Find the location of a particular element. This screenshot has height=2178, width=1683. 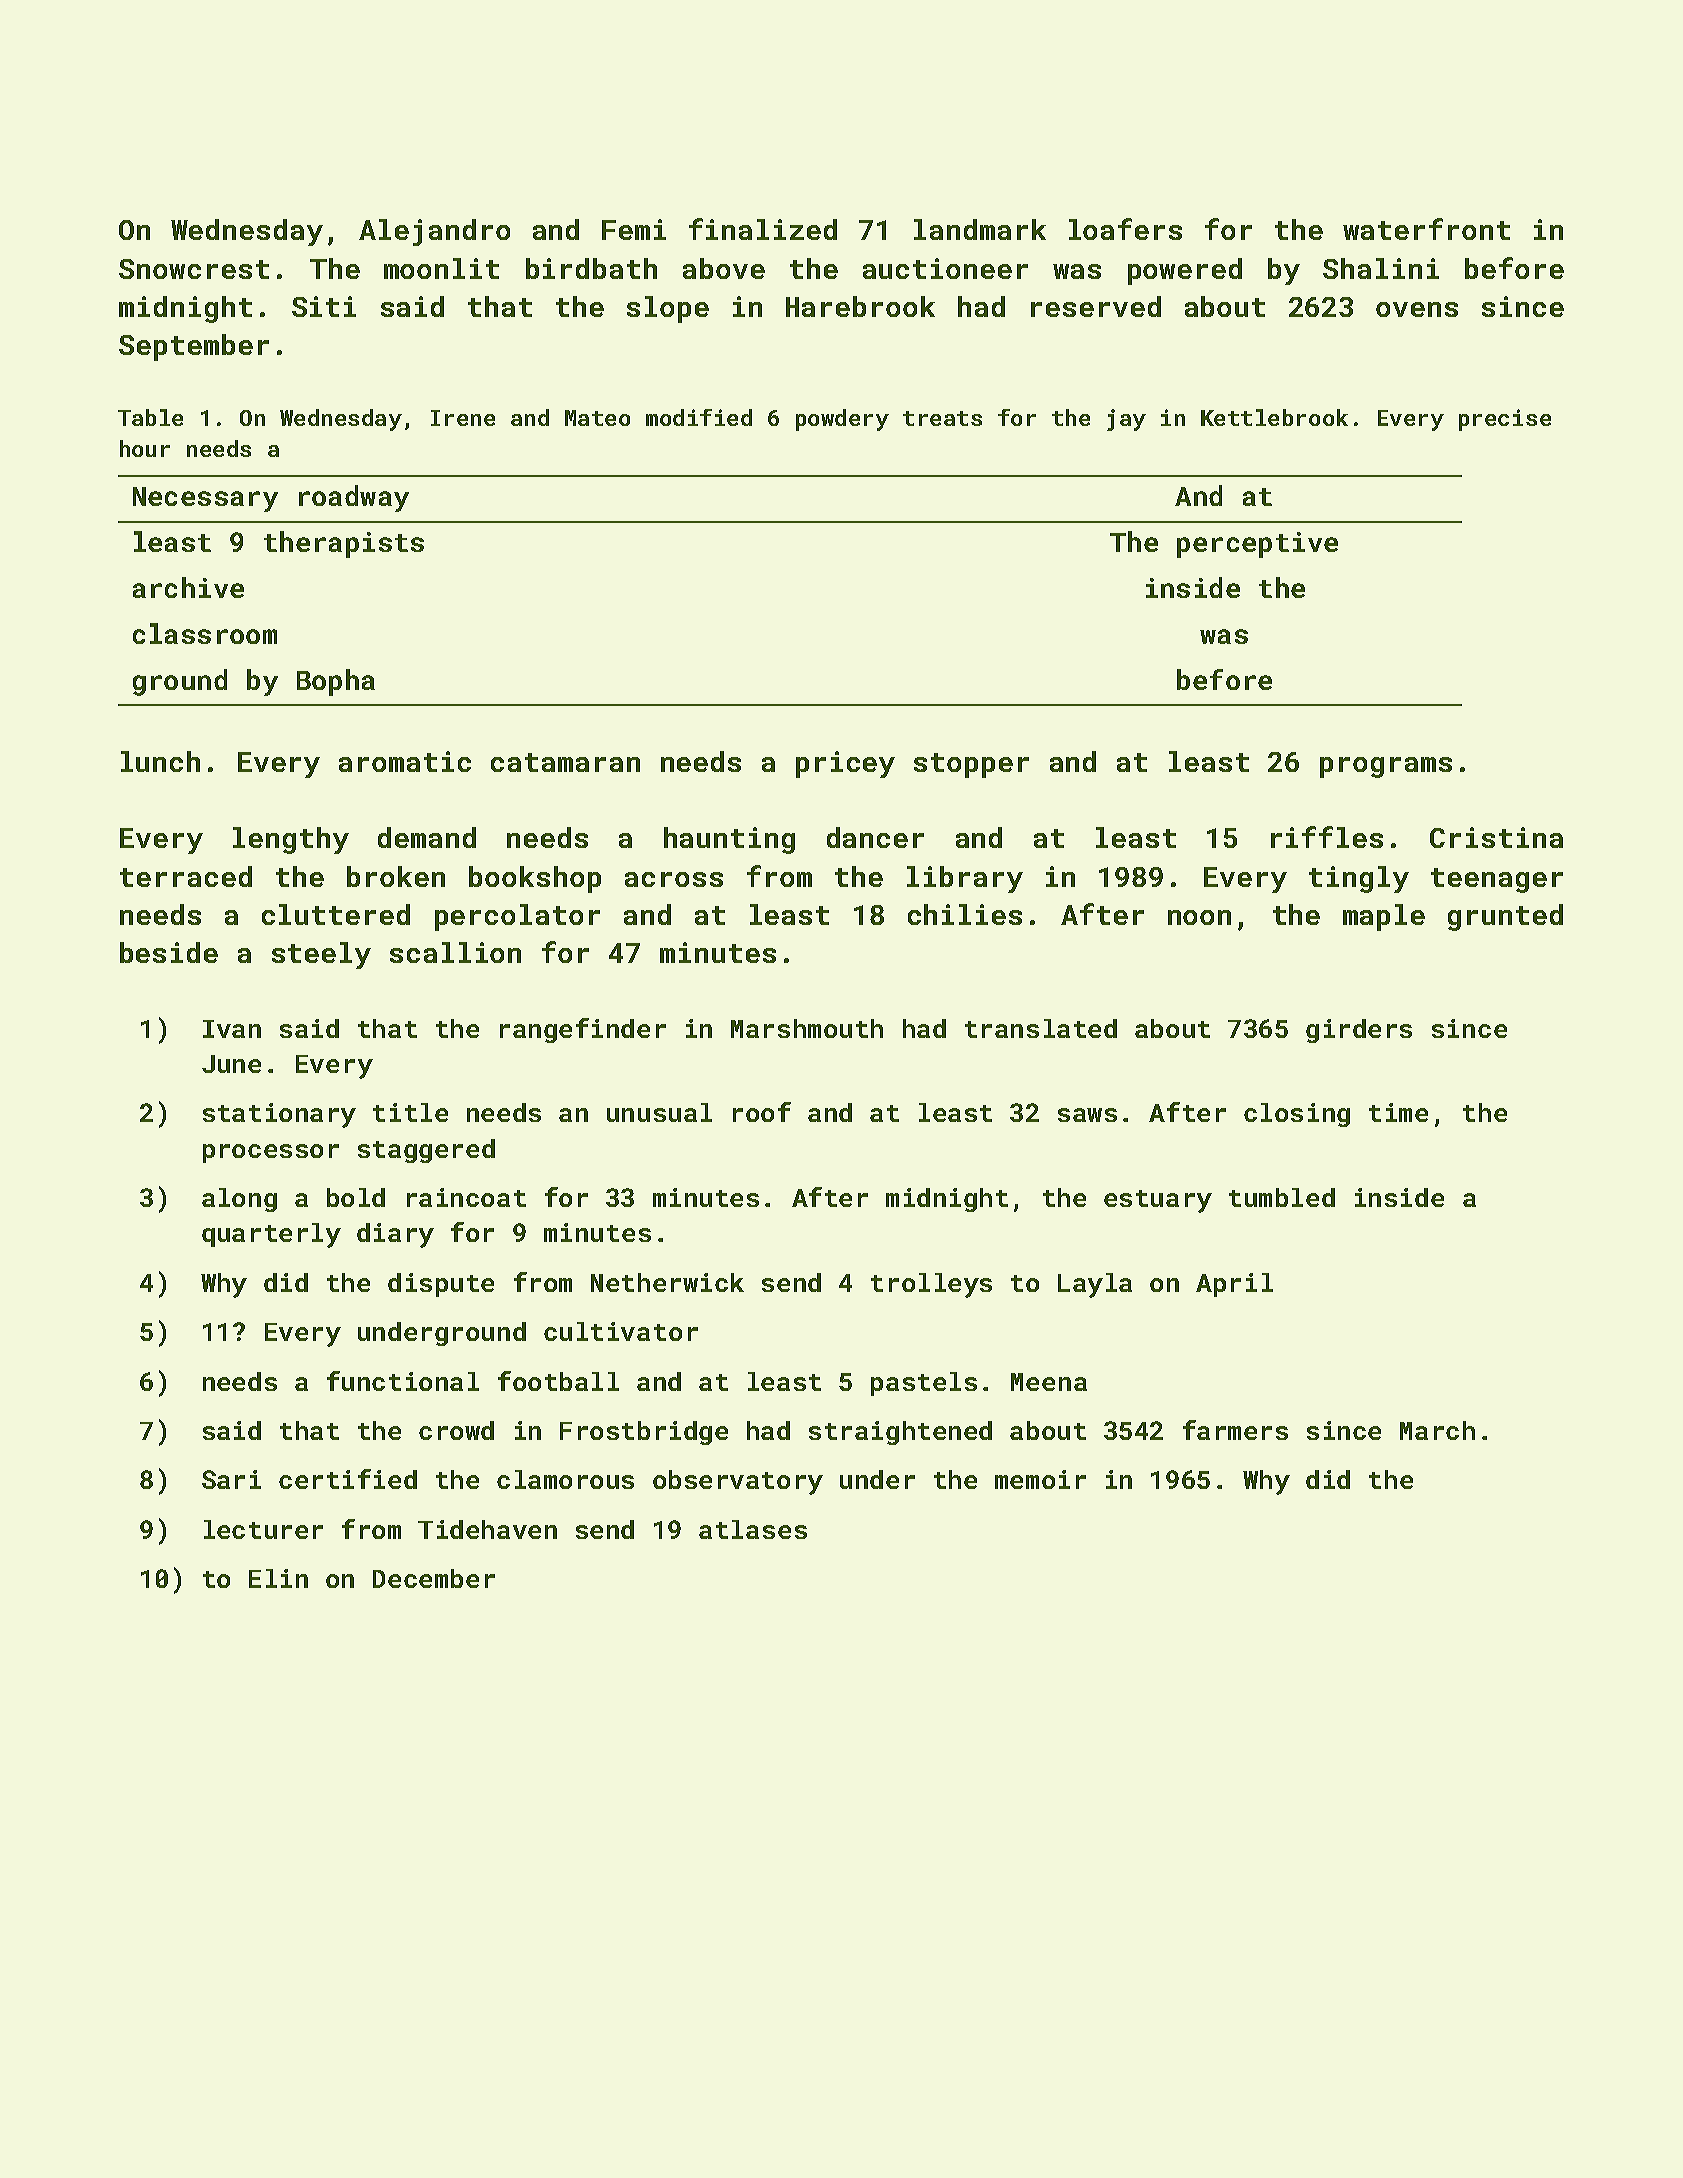

time is located at coordinates (1398, 1112).
